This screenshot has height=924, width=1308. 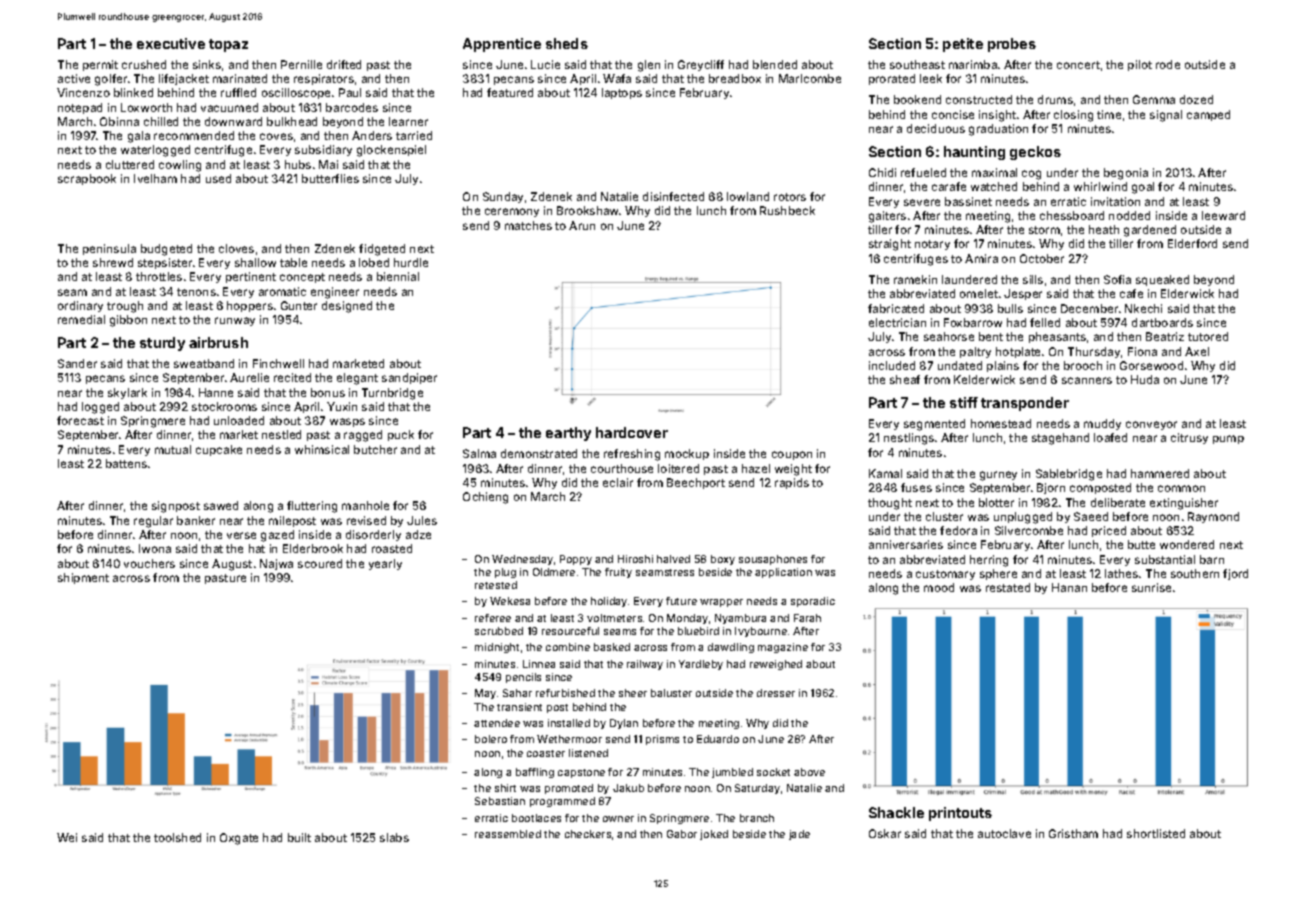 I want to click on sheds, so click(x=567, y=43).
